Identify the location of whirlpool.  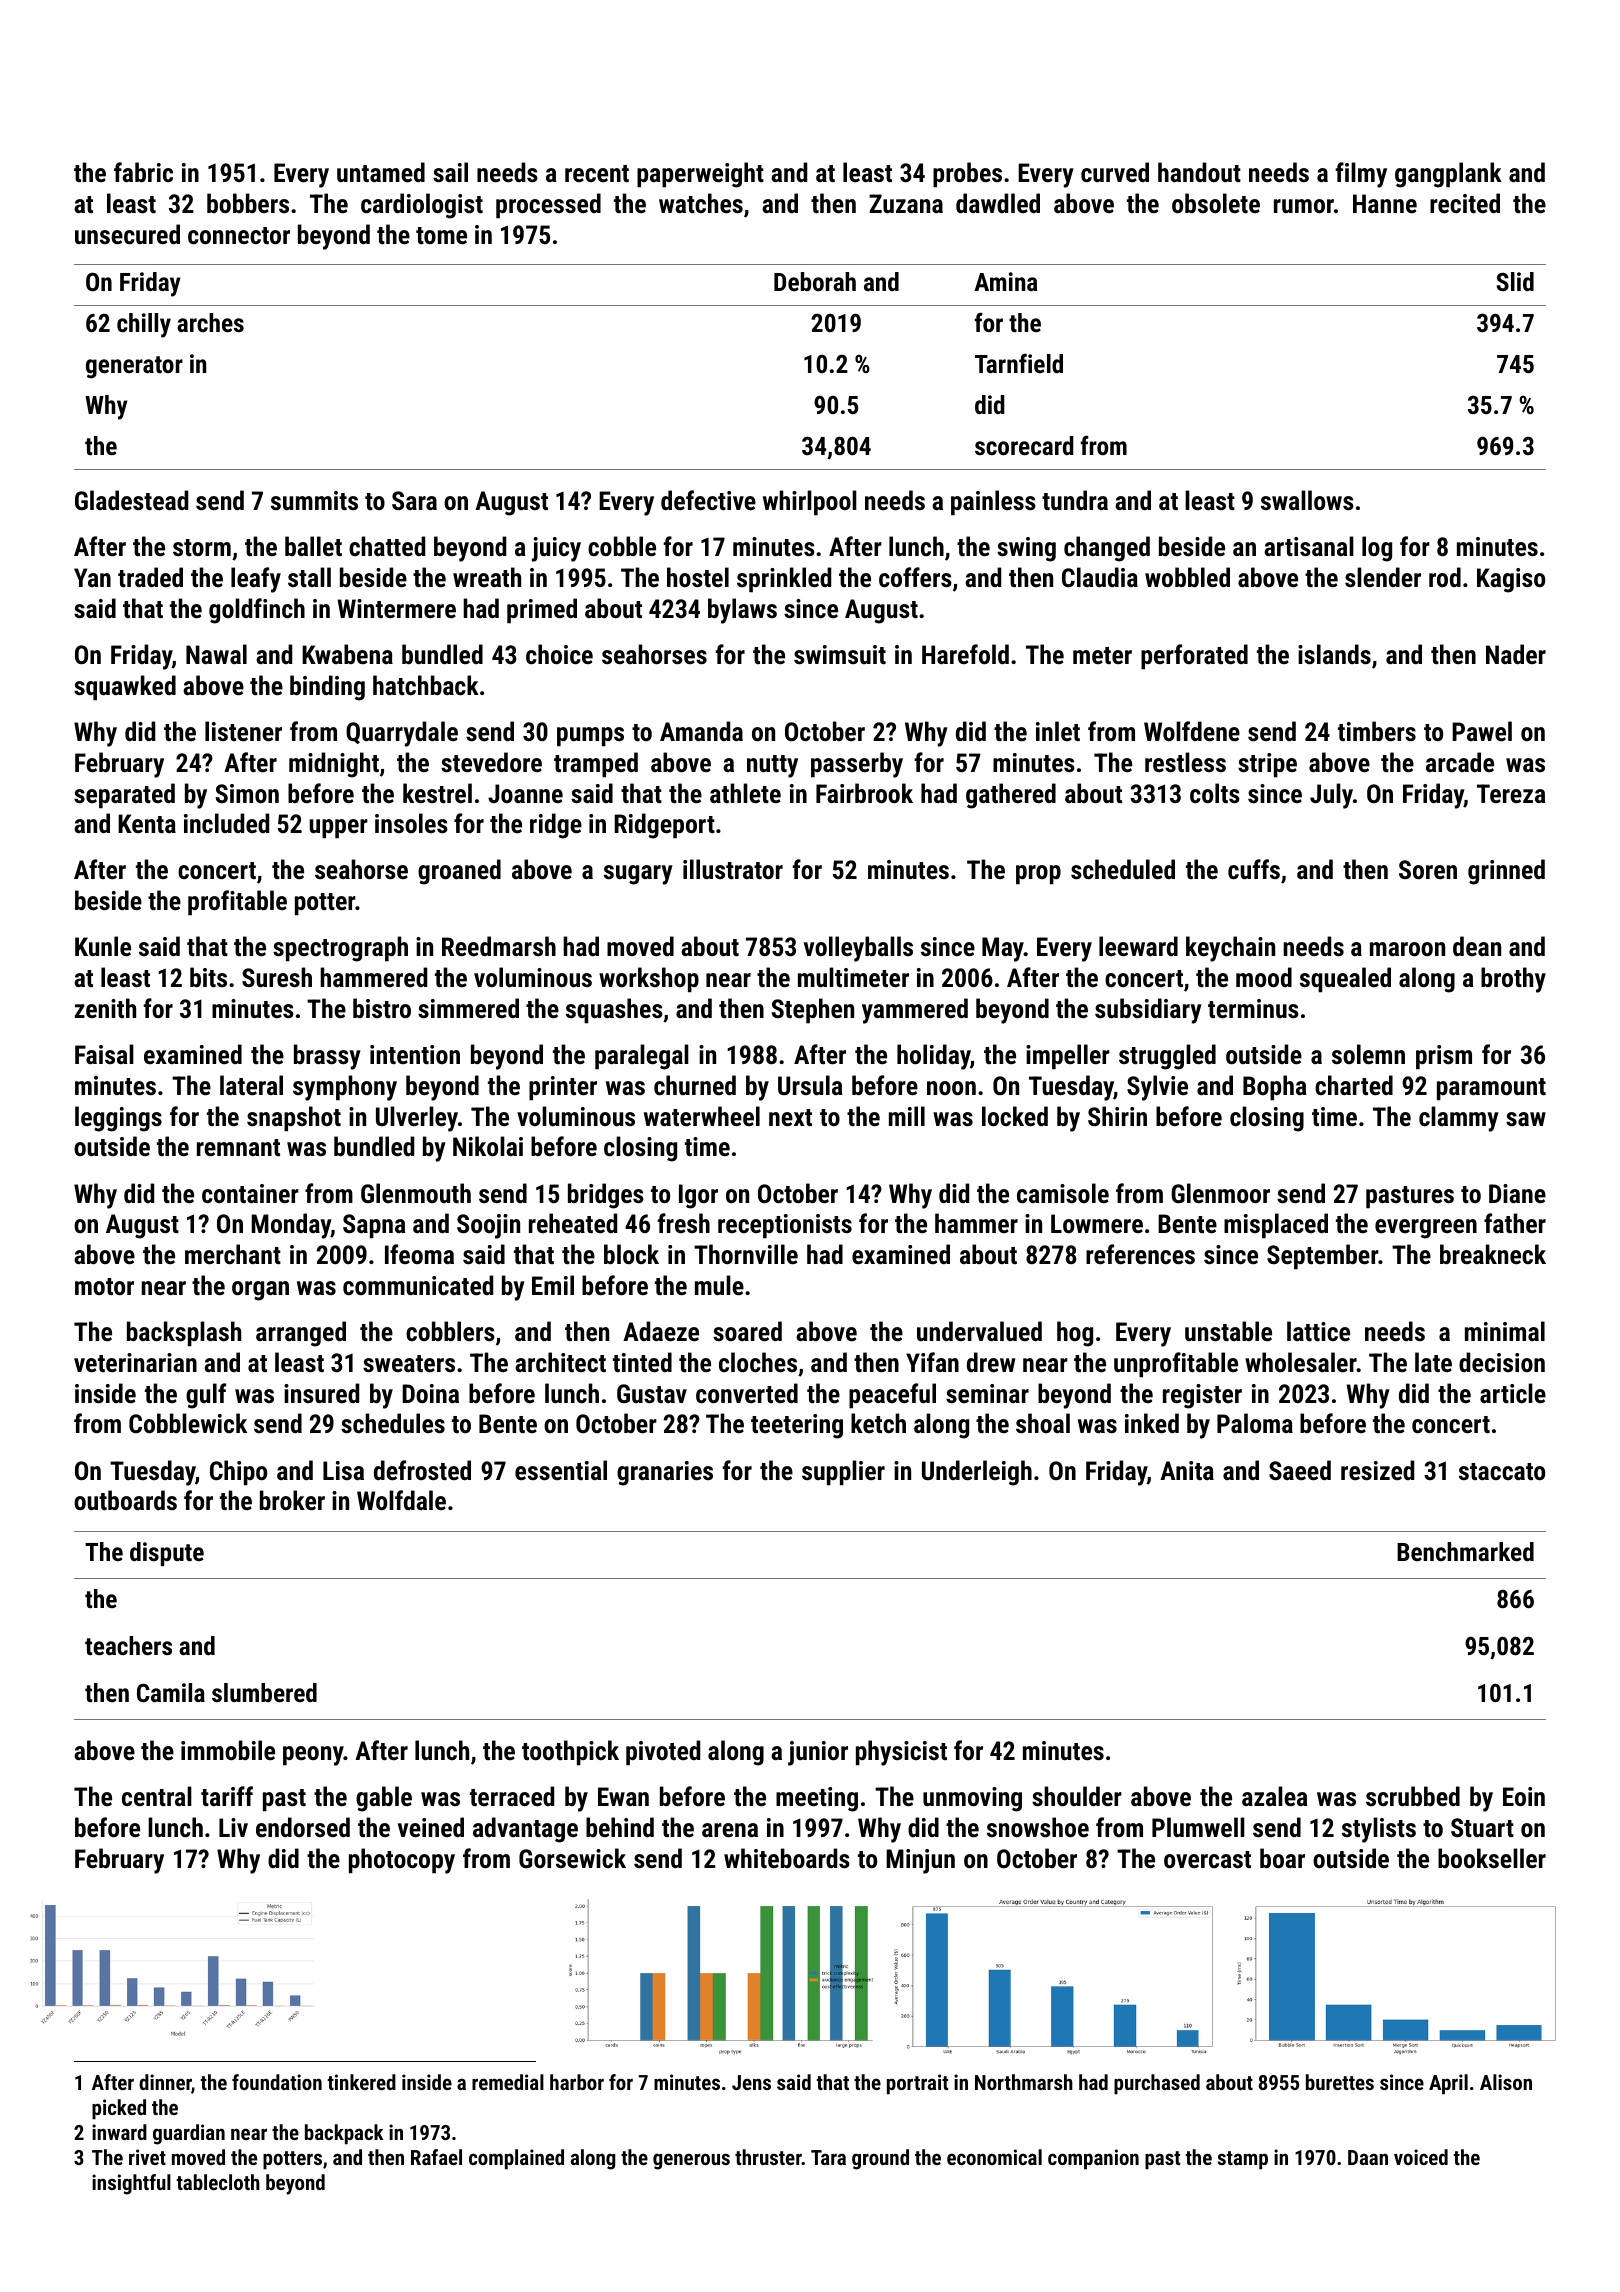
(810, 503).
